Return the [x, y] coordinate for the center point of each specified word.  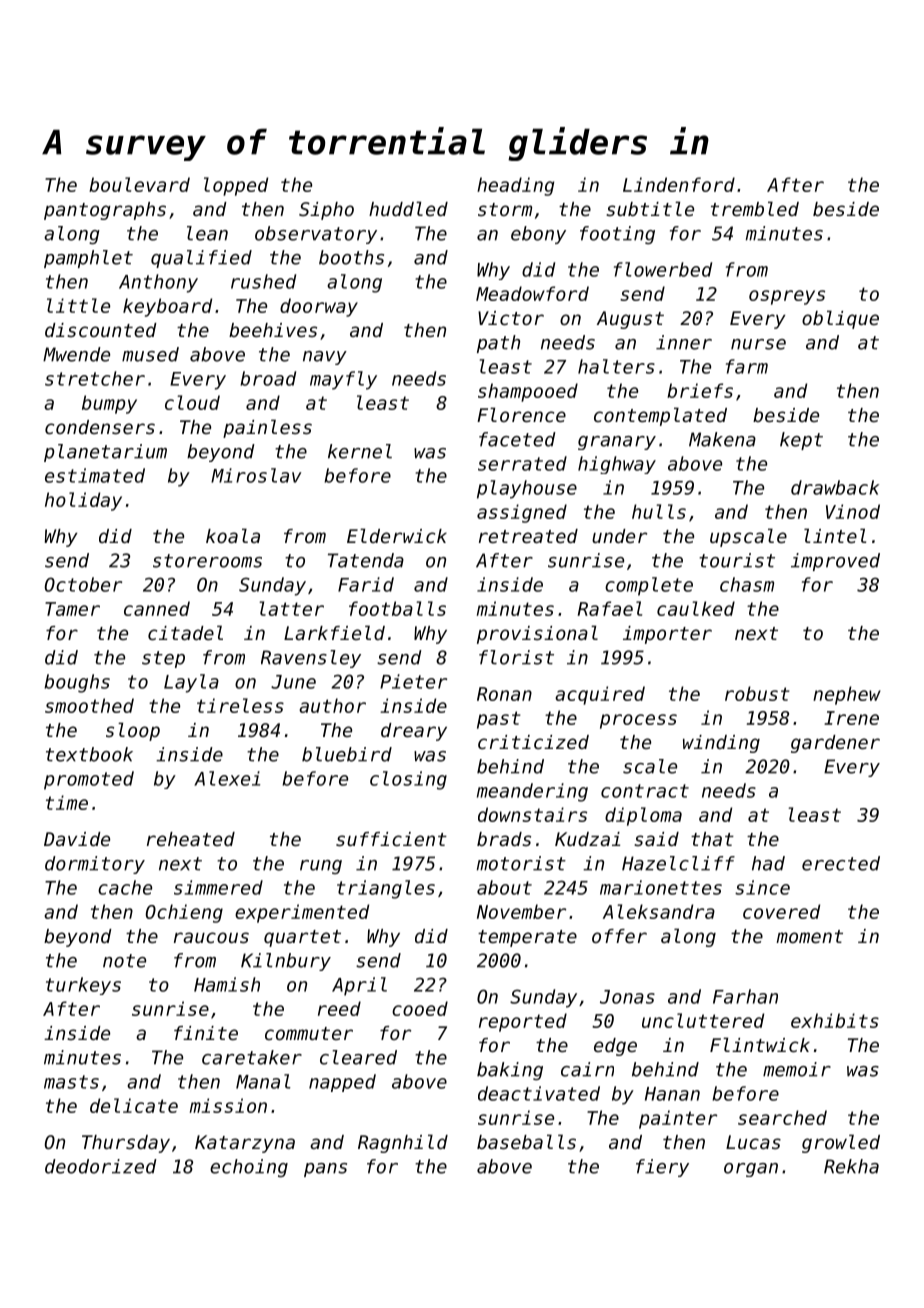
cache [125, 887]
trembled [755, 208]
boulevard [139, 184]
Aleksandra [659, 911]
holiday [83, 501]
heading [515, 186]
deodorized [101, 1166]
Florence [521, 414]
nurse [758, 344]
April [359, 986]
